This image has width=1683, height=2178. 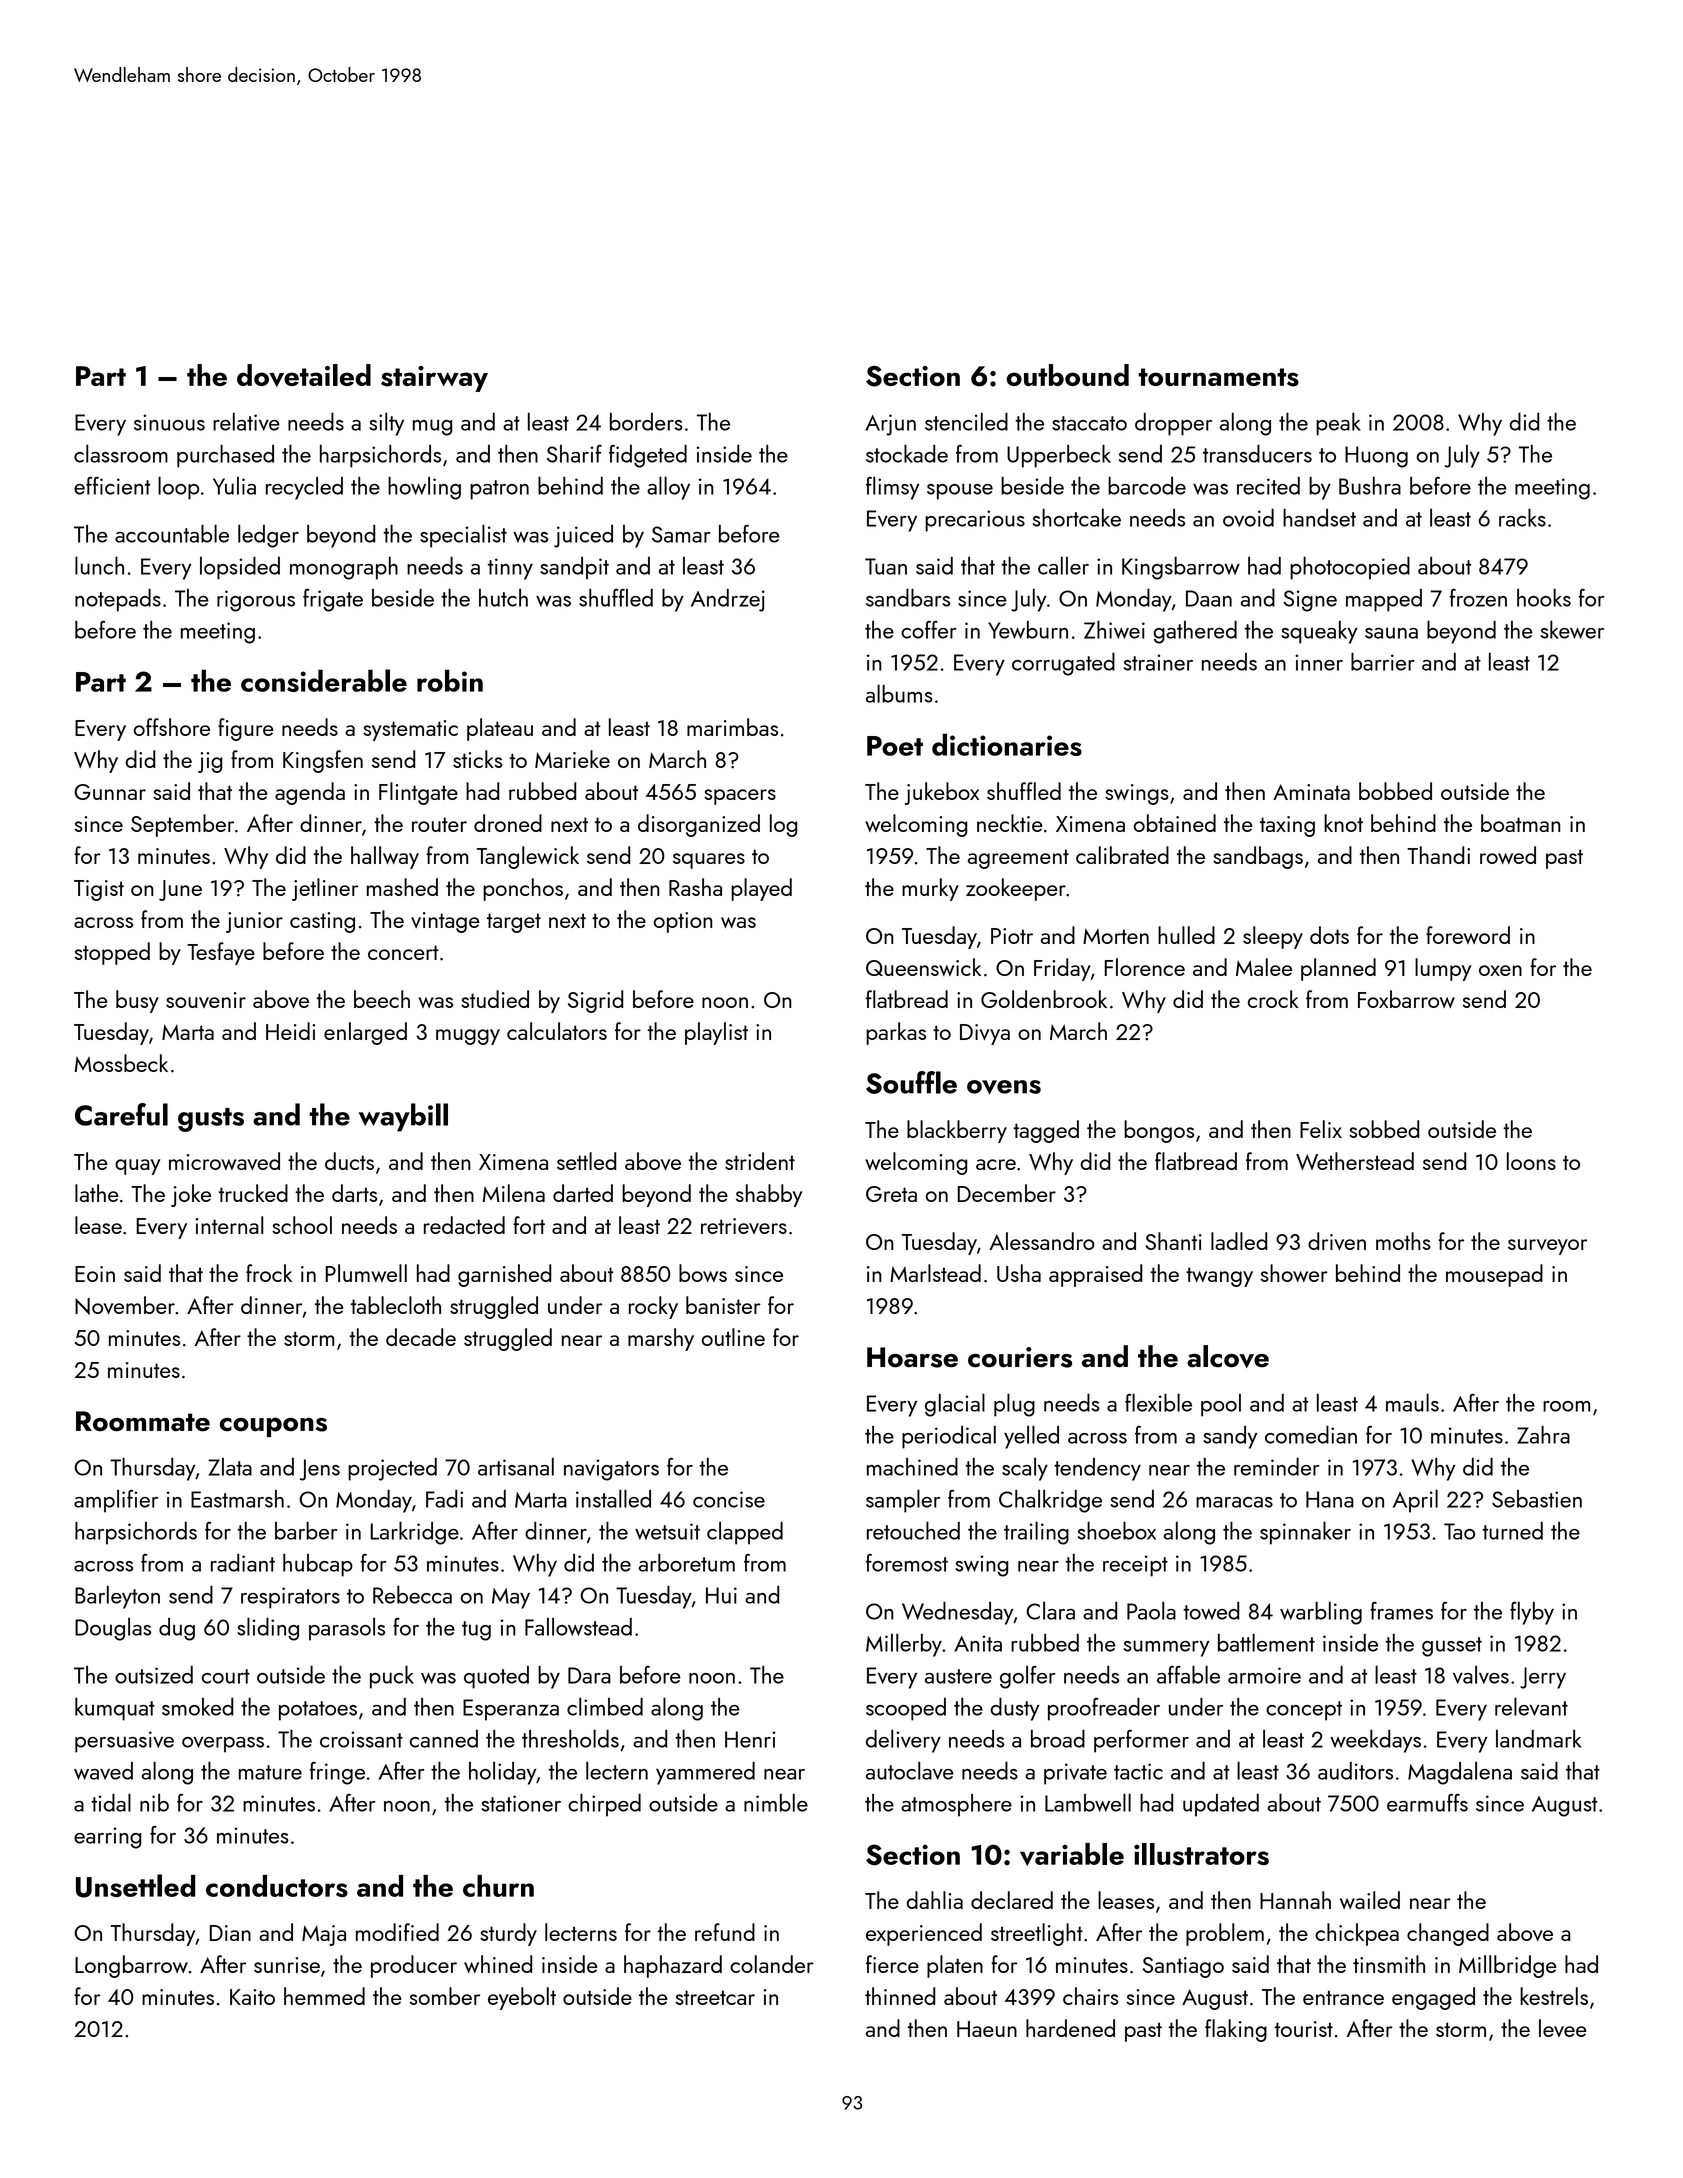 What do you see at coordinates (1572, 629) in the image?
I see `skewer` at bounding box center [1572, 629].
